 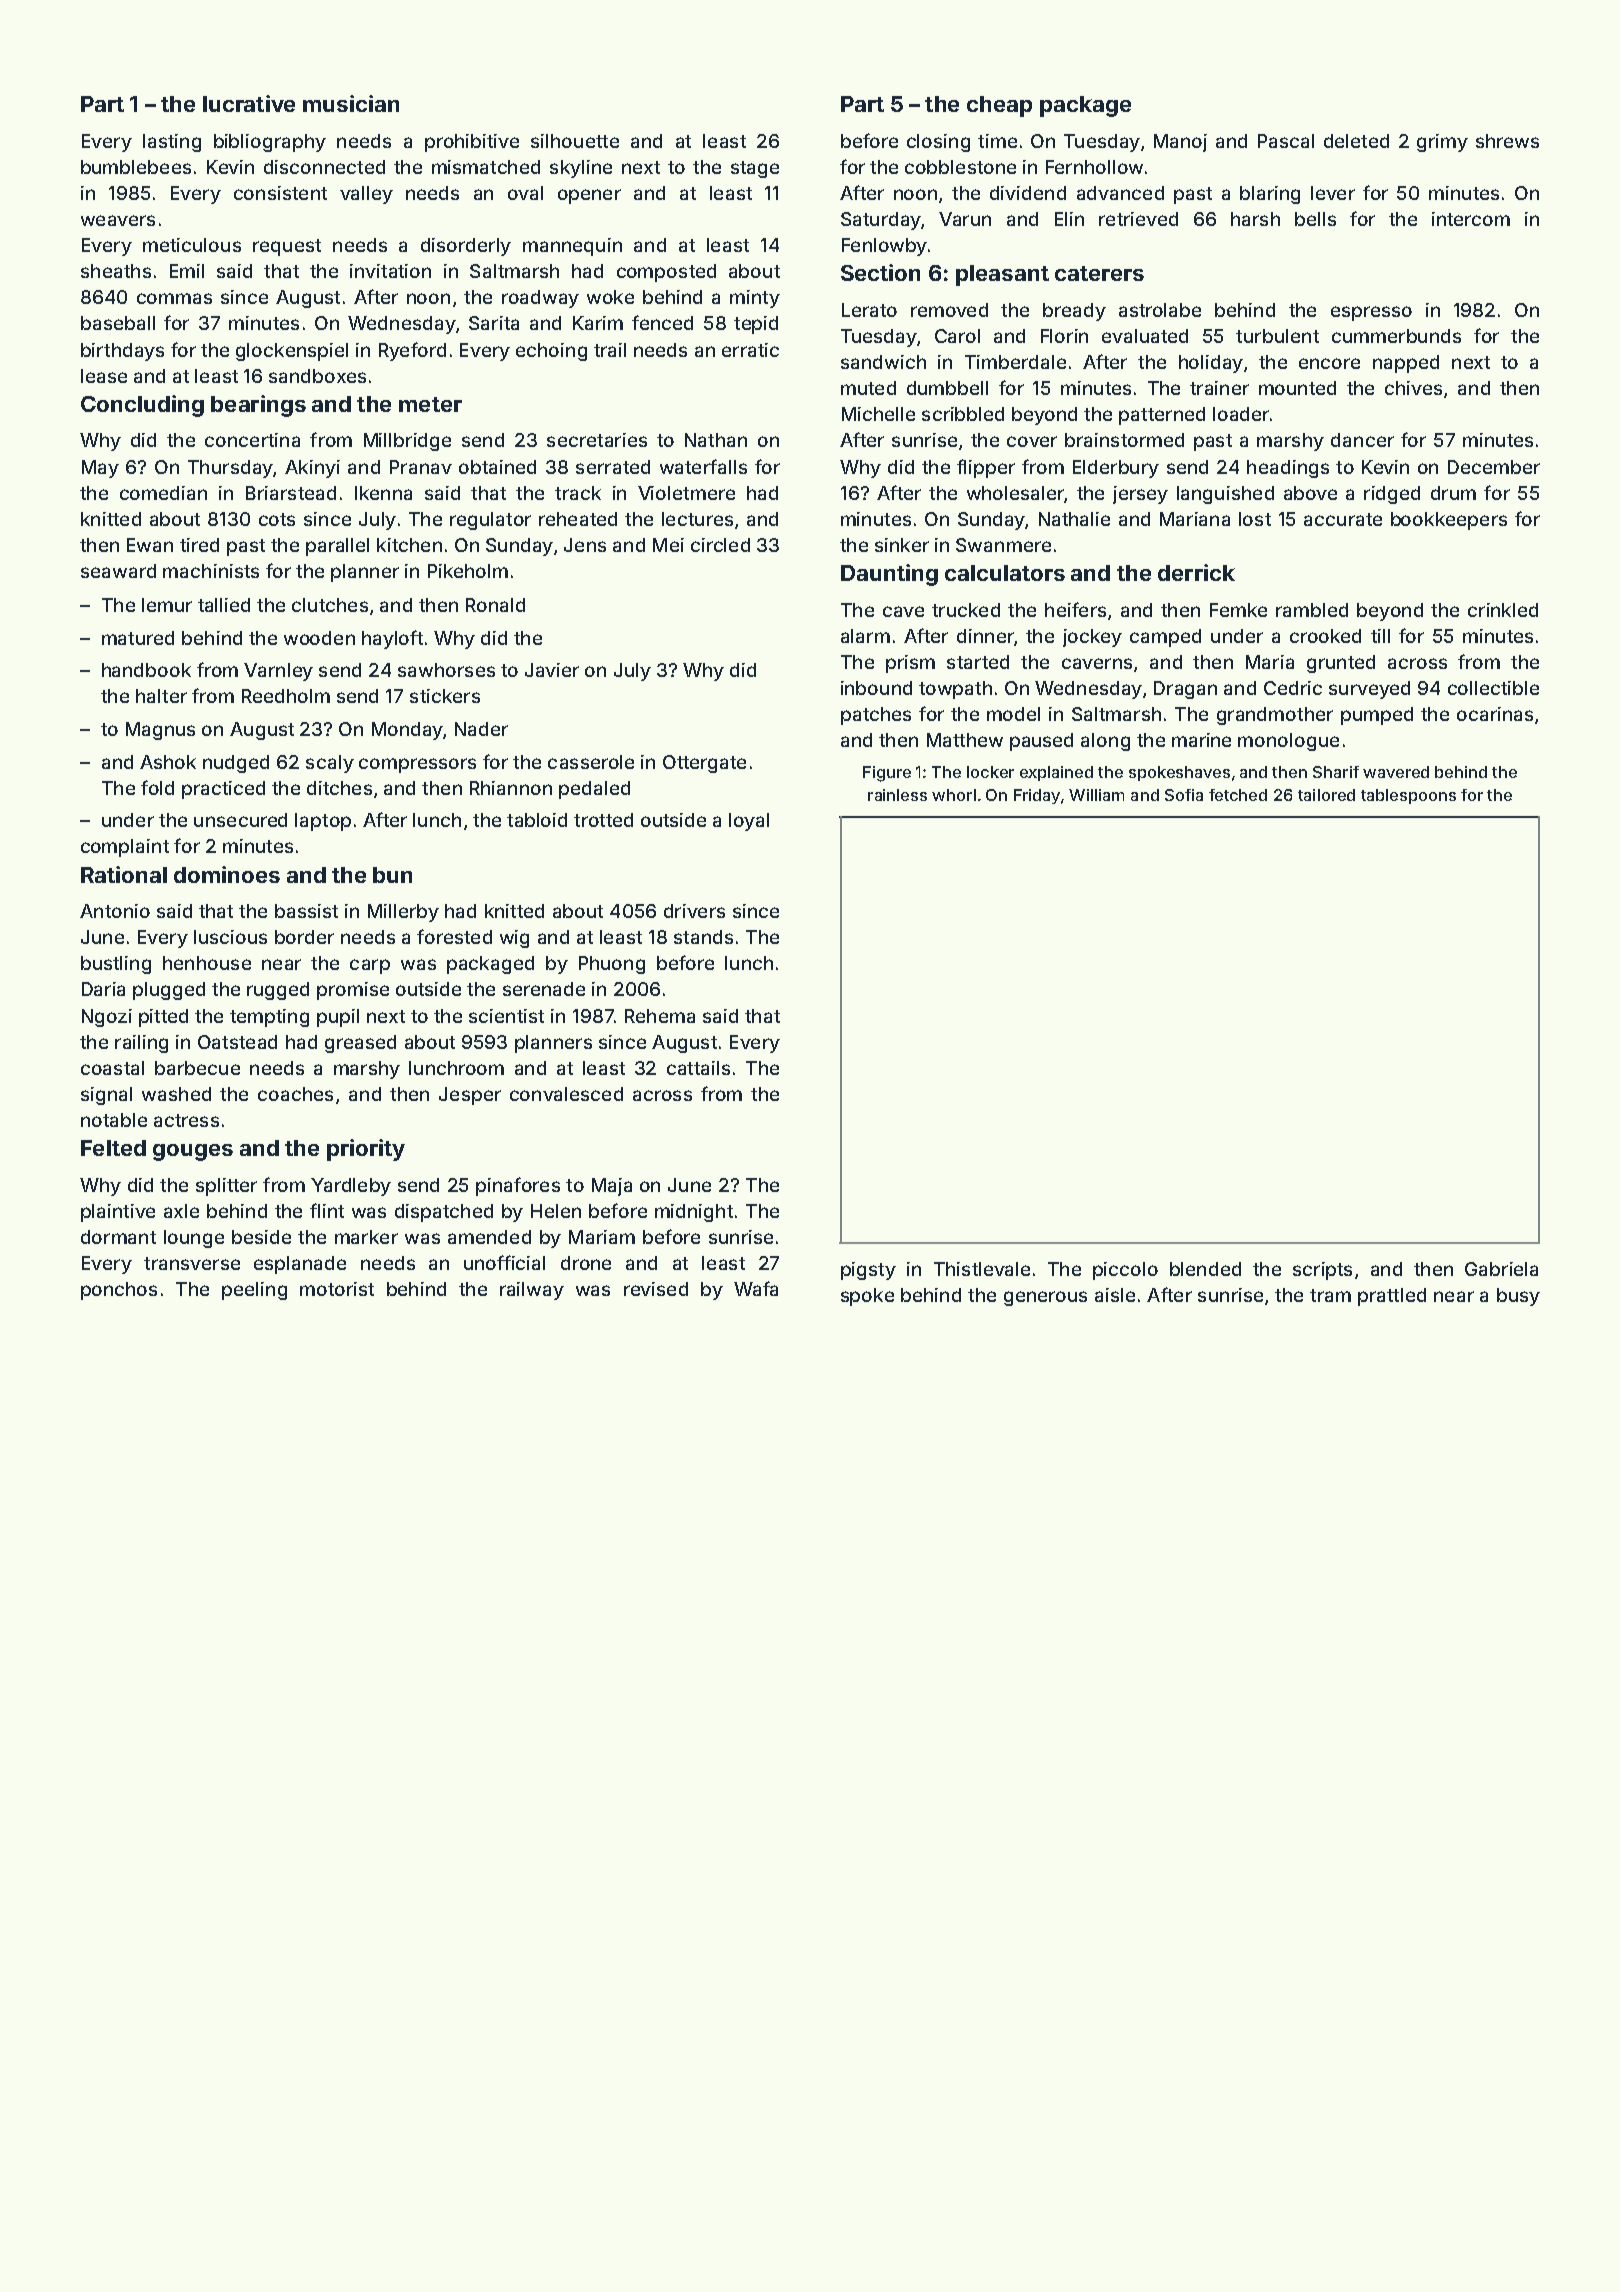 I want to click on Section, so click(x=880, y=272).
